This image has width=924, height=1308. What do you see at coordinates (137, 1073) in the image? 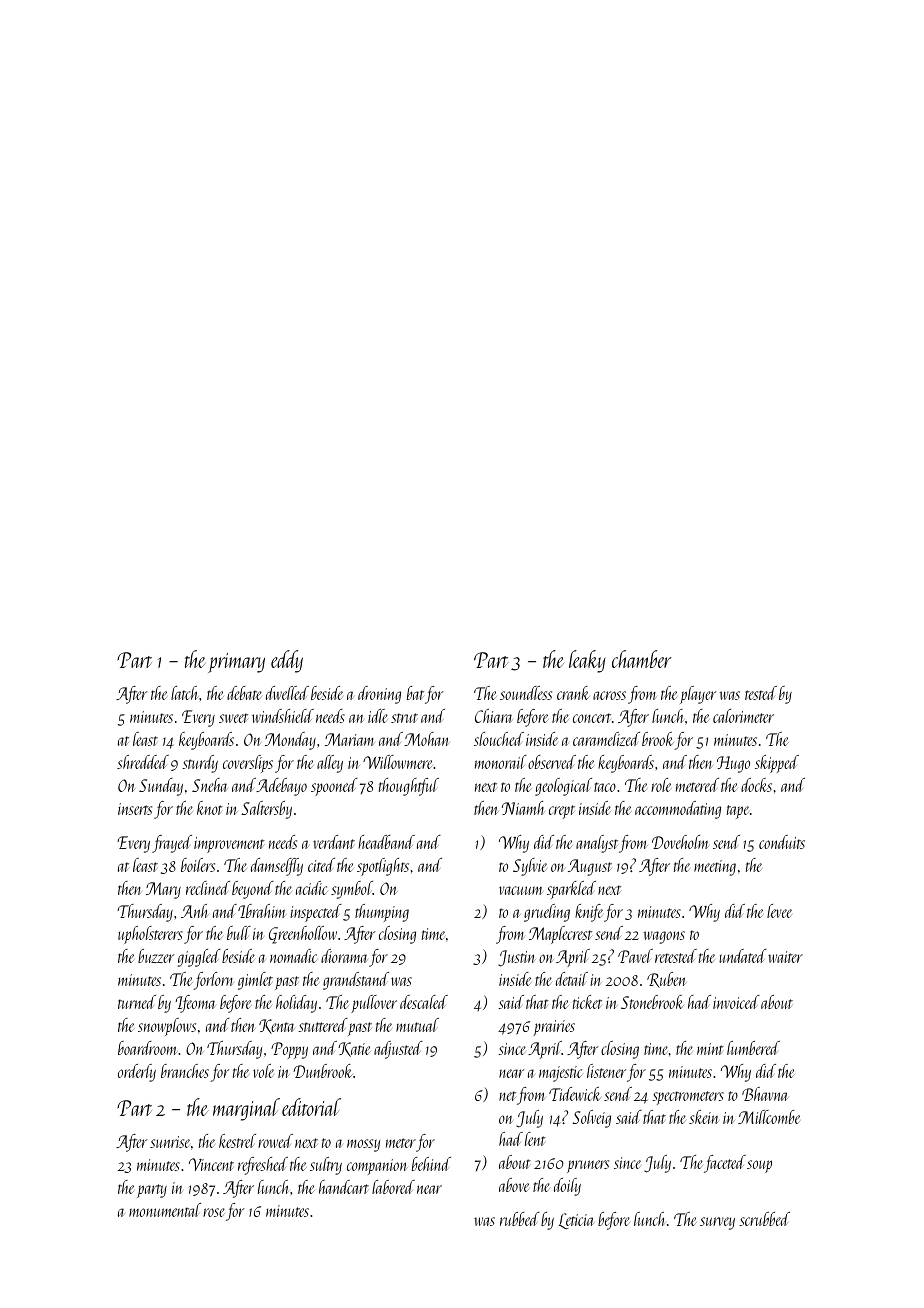
I see `orderly` at bounding box center [137, 1073].
